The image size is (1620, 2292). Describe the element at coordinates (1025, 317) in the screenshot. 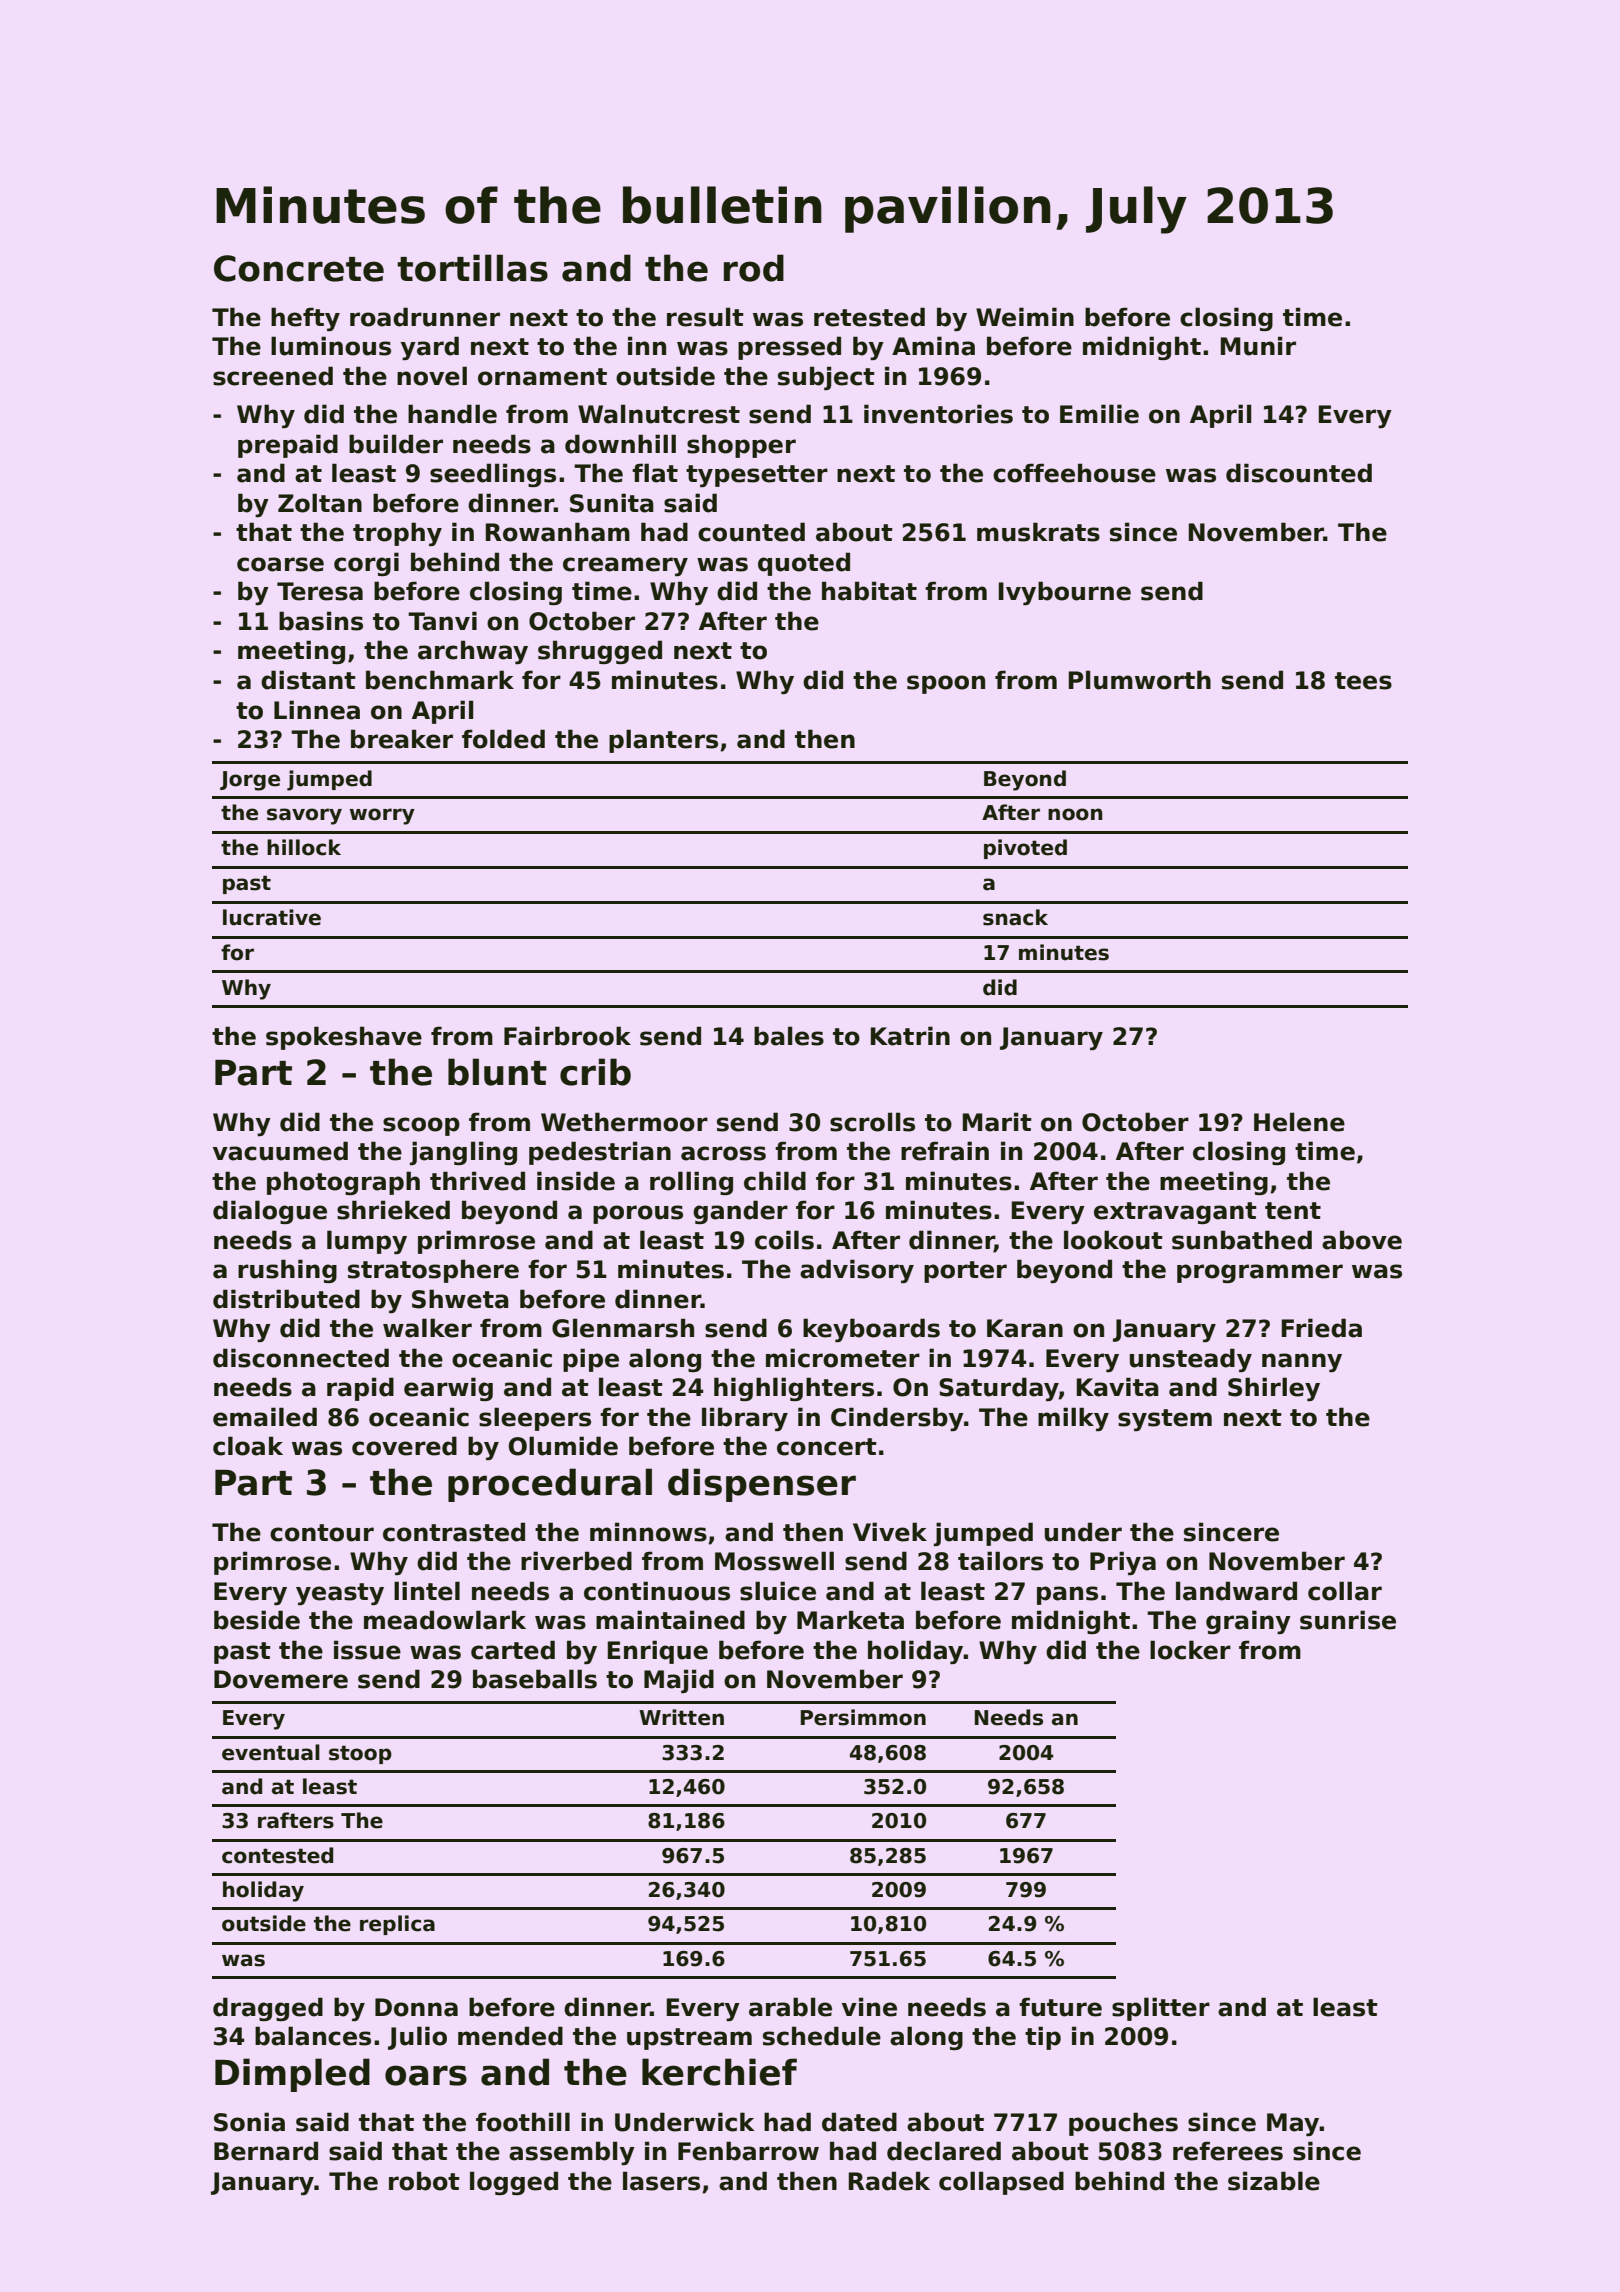

I see `Weimin` at that location.
